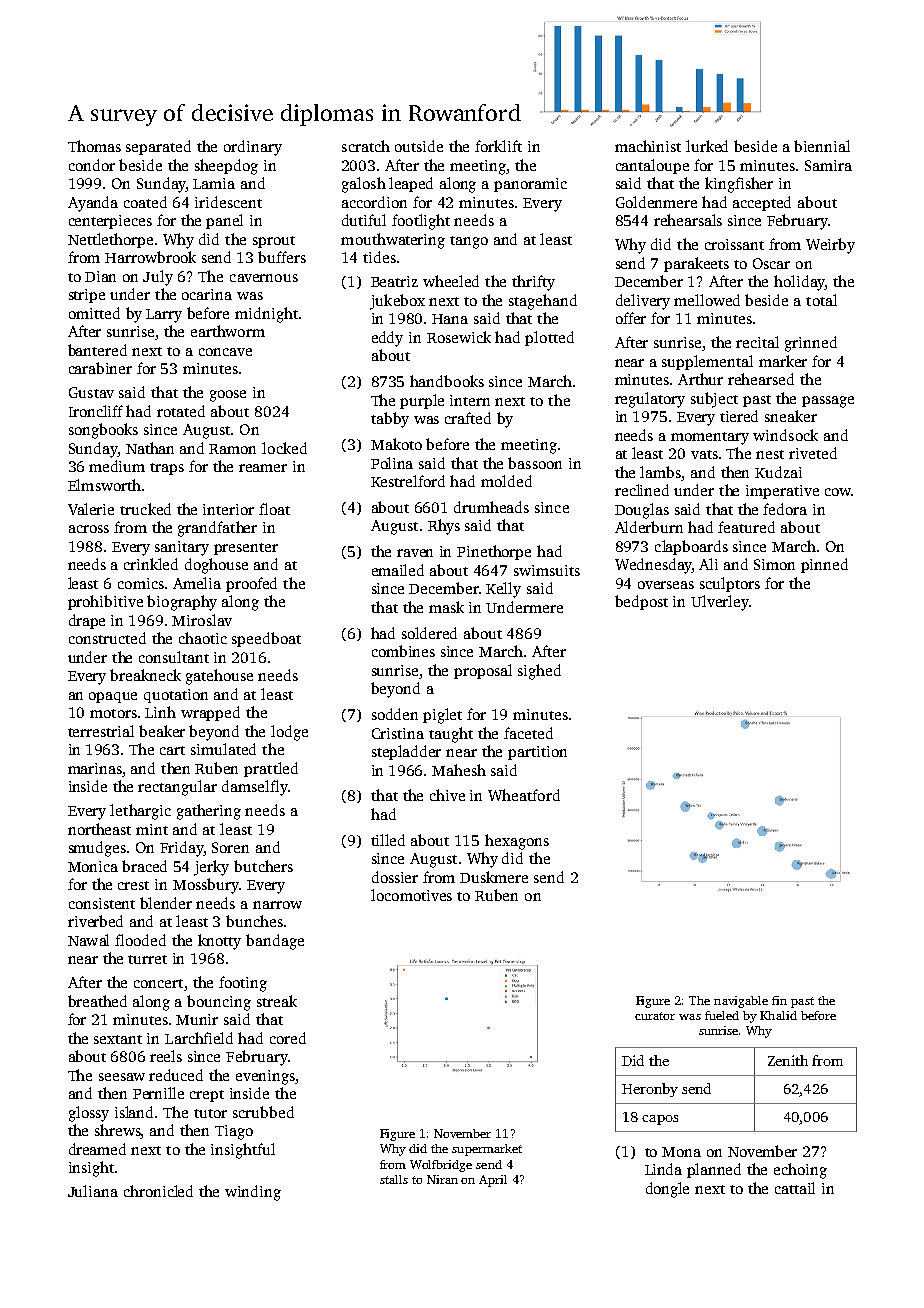 The height and width of the image is (1308, 924). What do you see at coordinates (150, 257) in the image?
I see `Harrowbrook` at bounding box center [150, 257].
